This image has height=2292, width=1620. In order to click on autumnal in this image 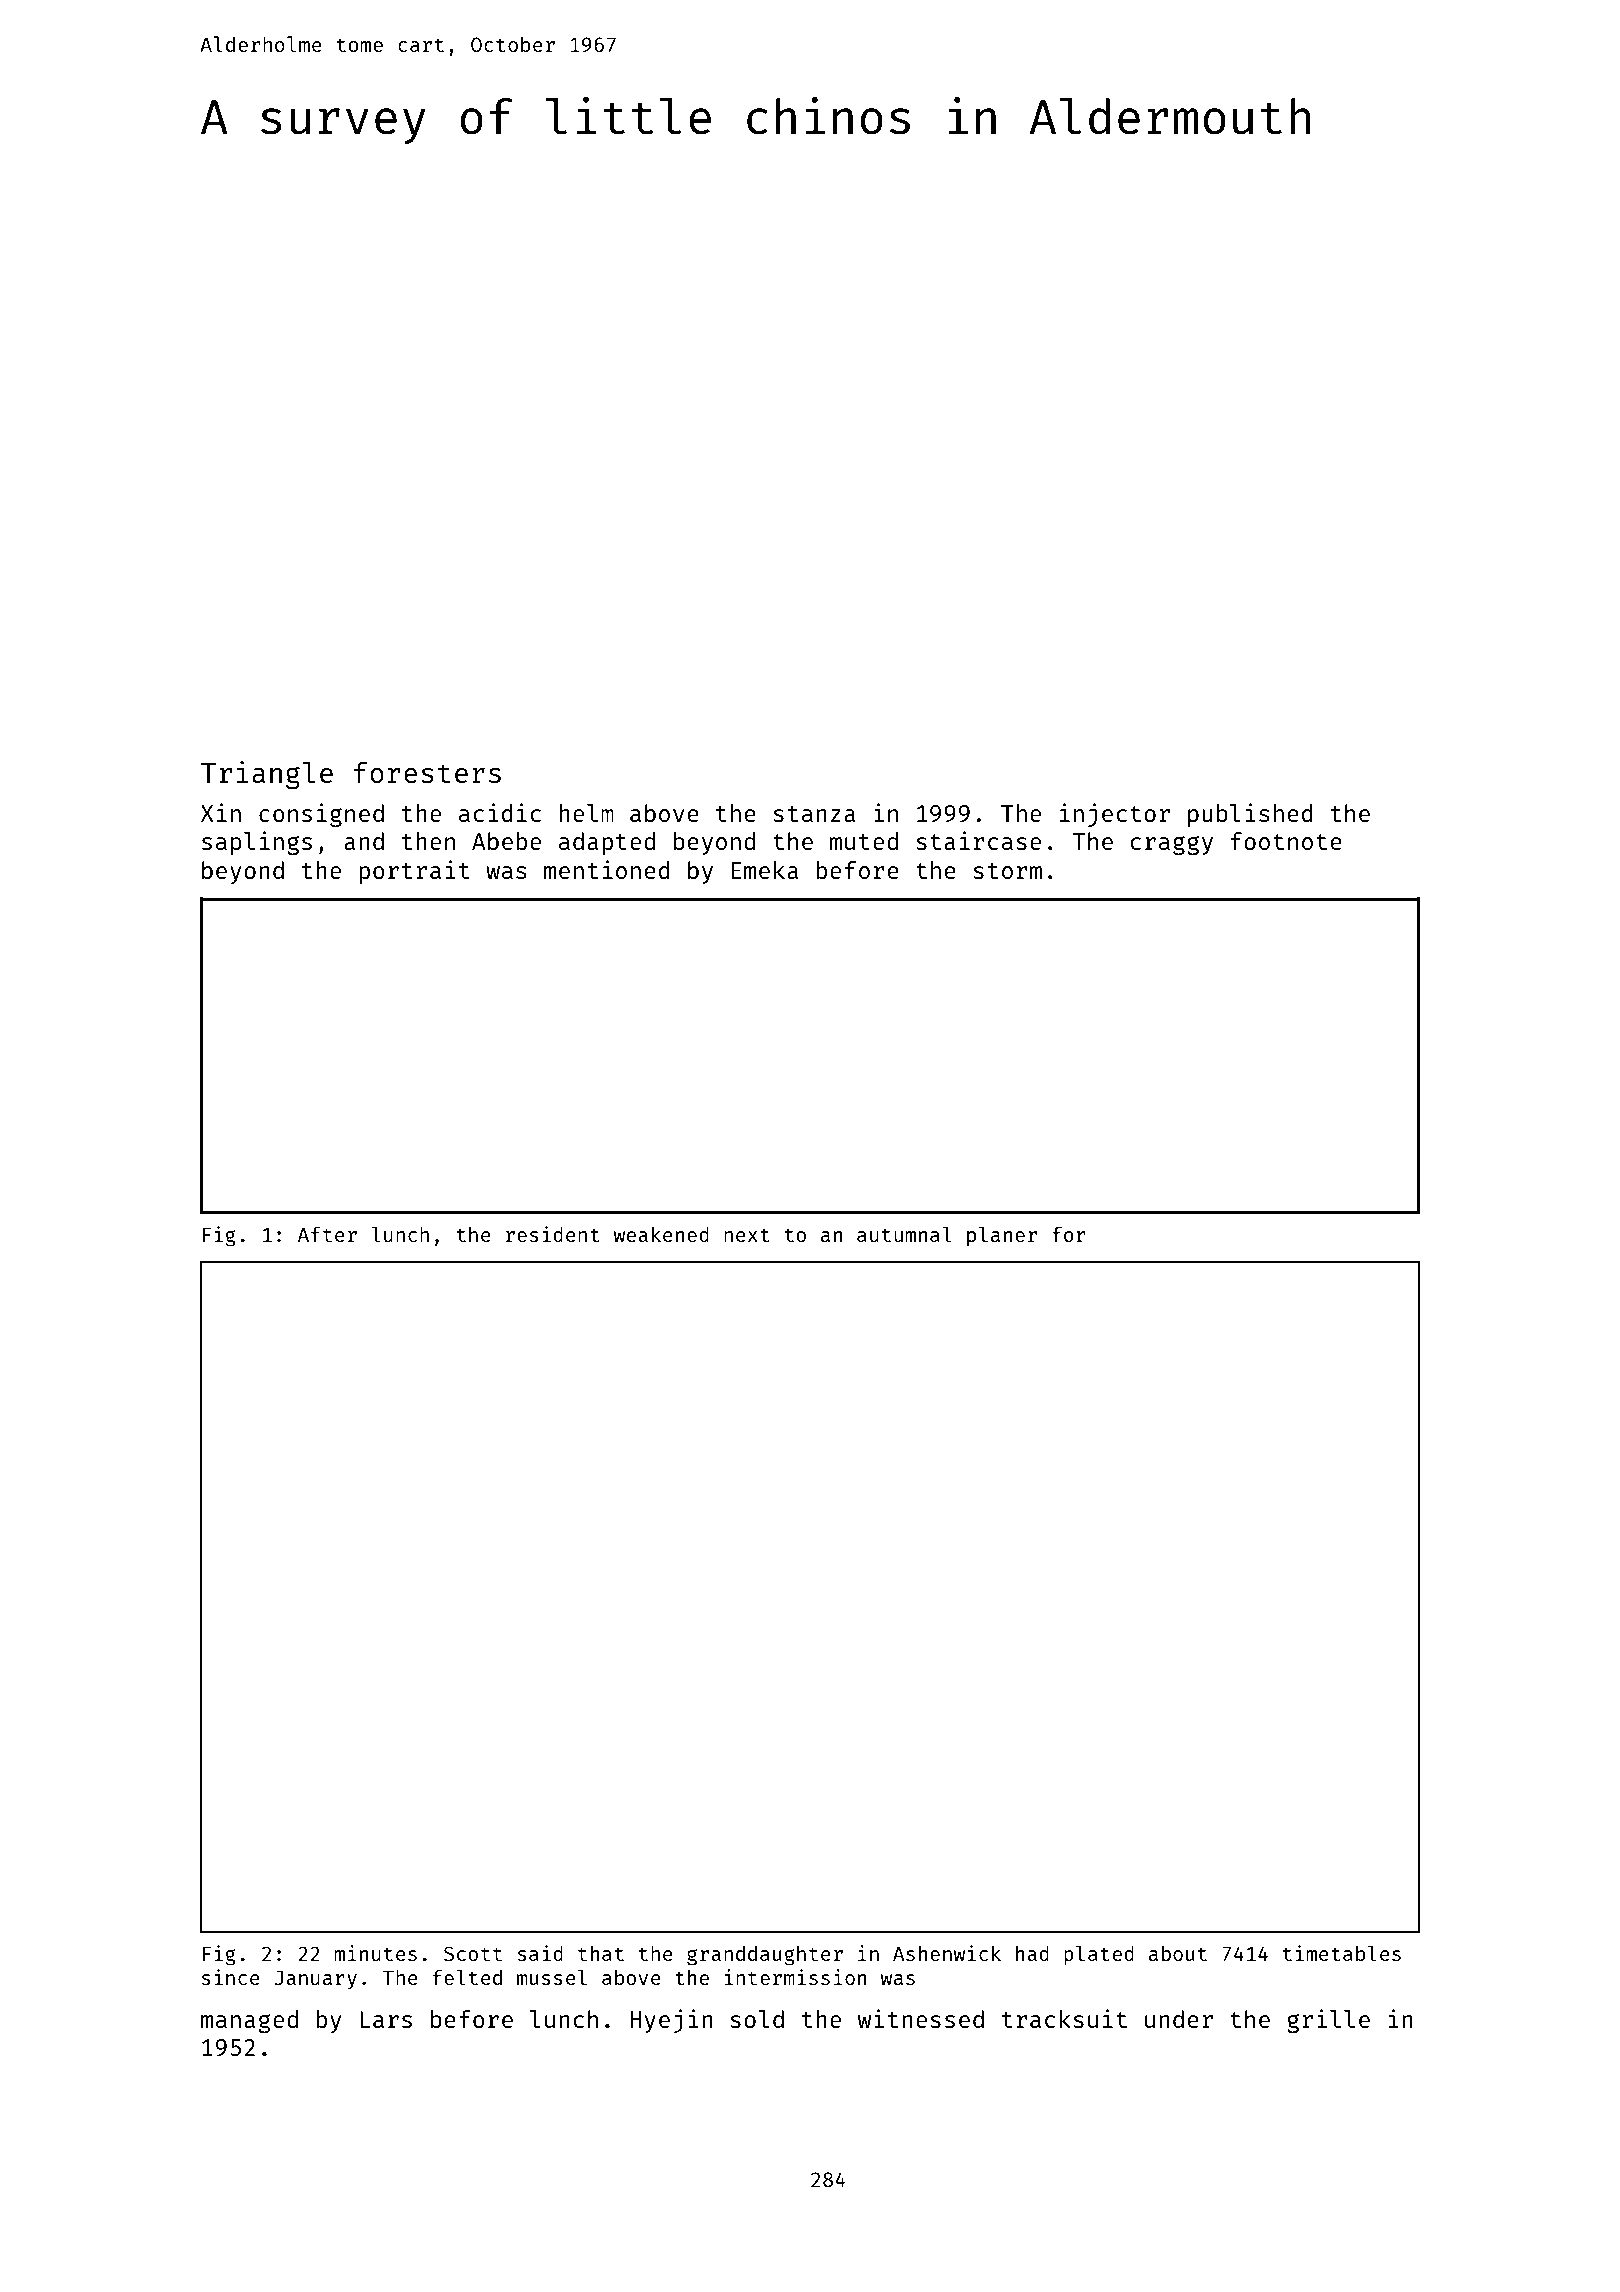, I will do `click(904, 1234)`.
